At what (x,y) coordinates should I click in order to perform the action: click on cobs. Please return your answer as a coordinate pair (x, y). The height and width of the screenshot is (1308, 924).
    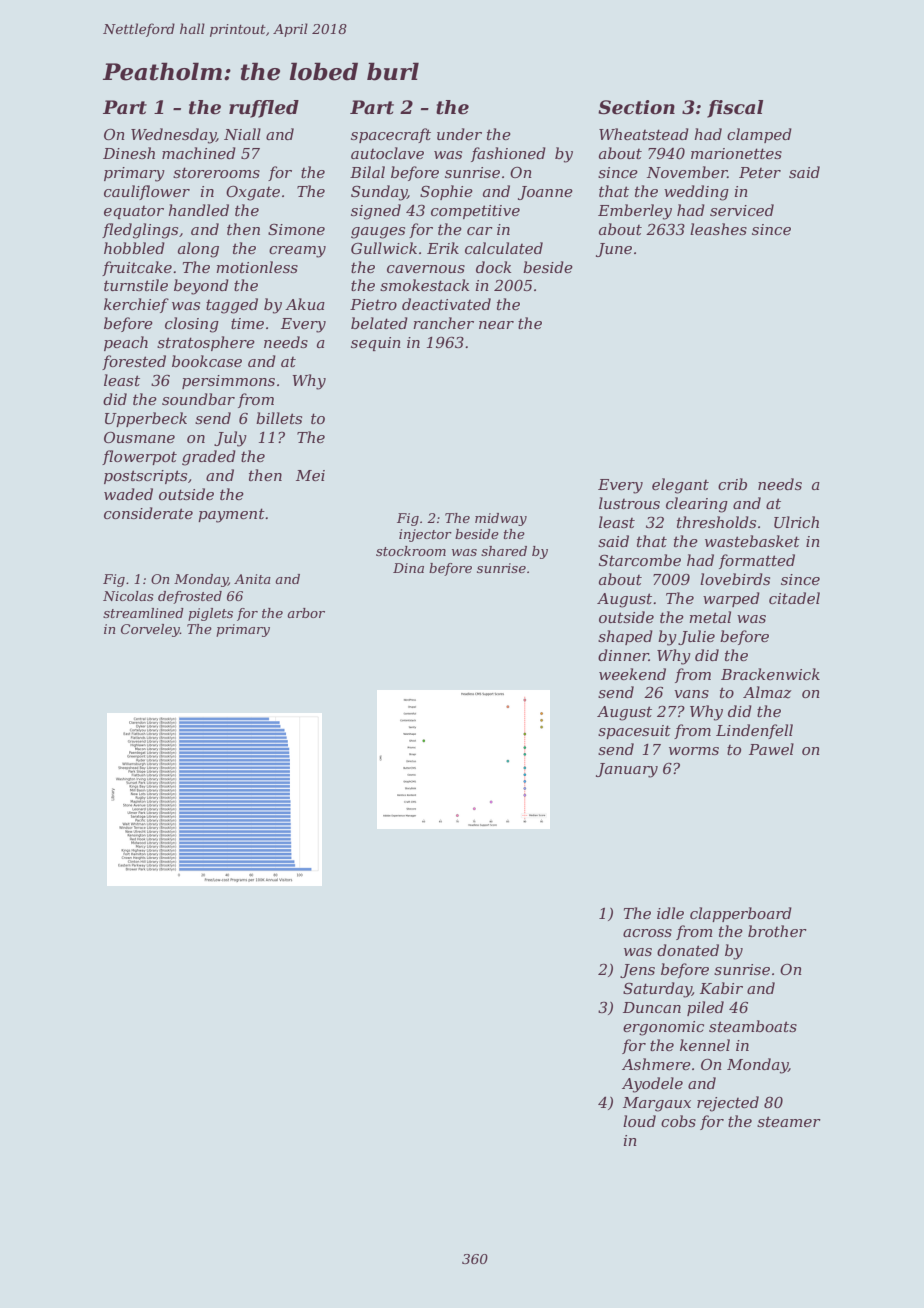
    Looking at the image, I should click on (678, 1121).
